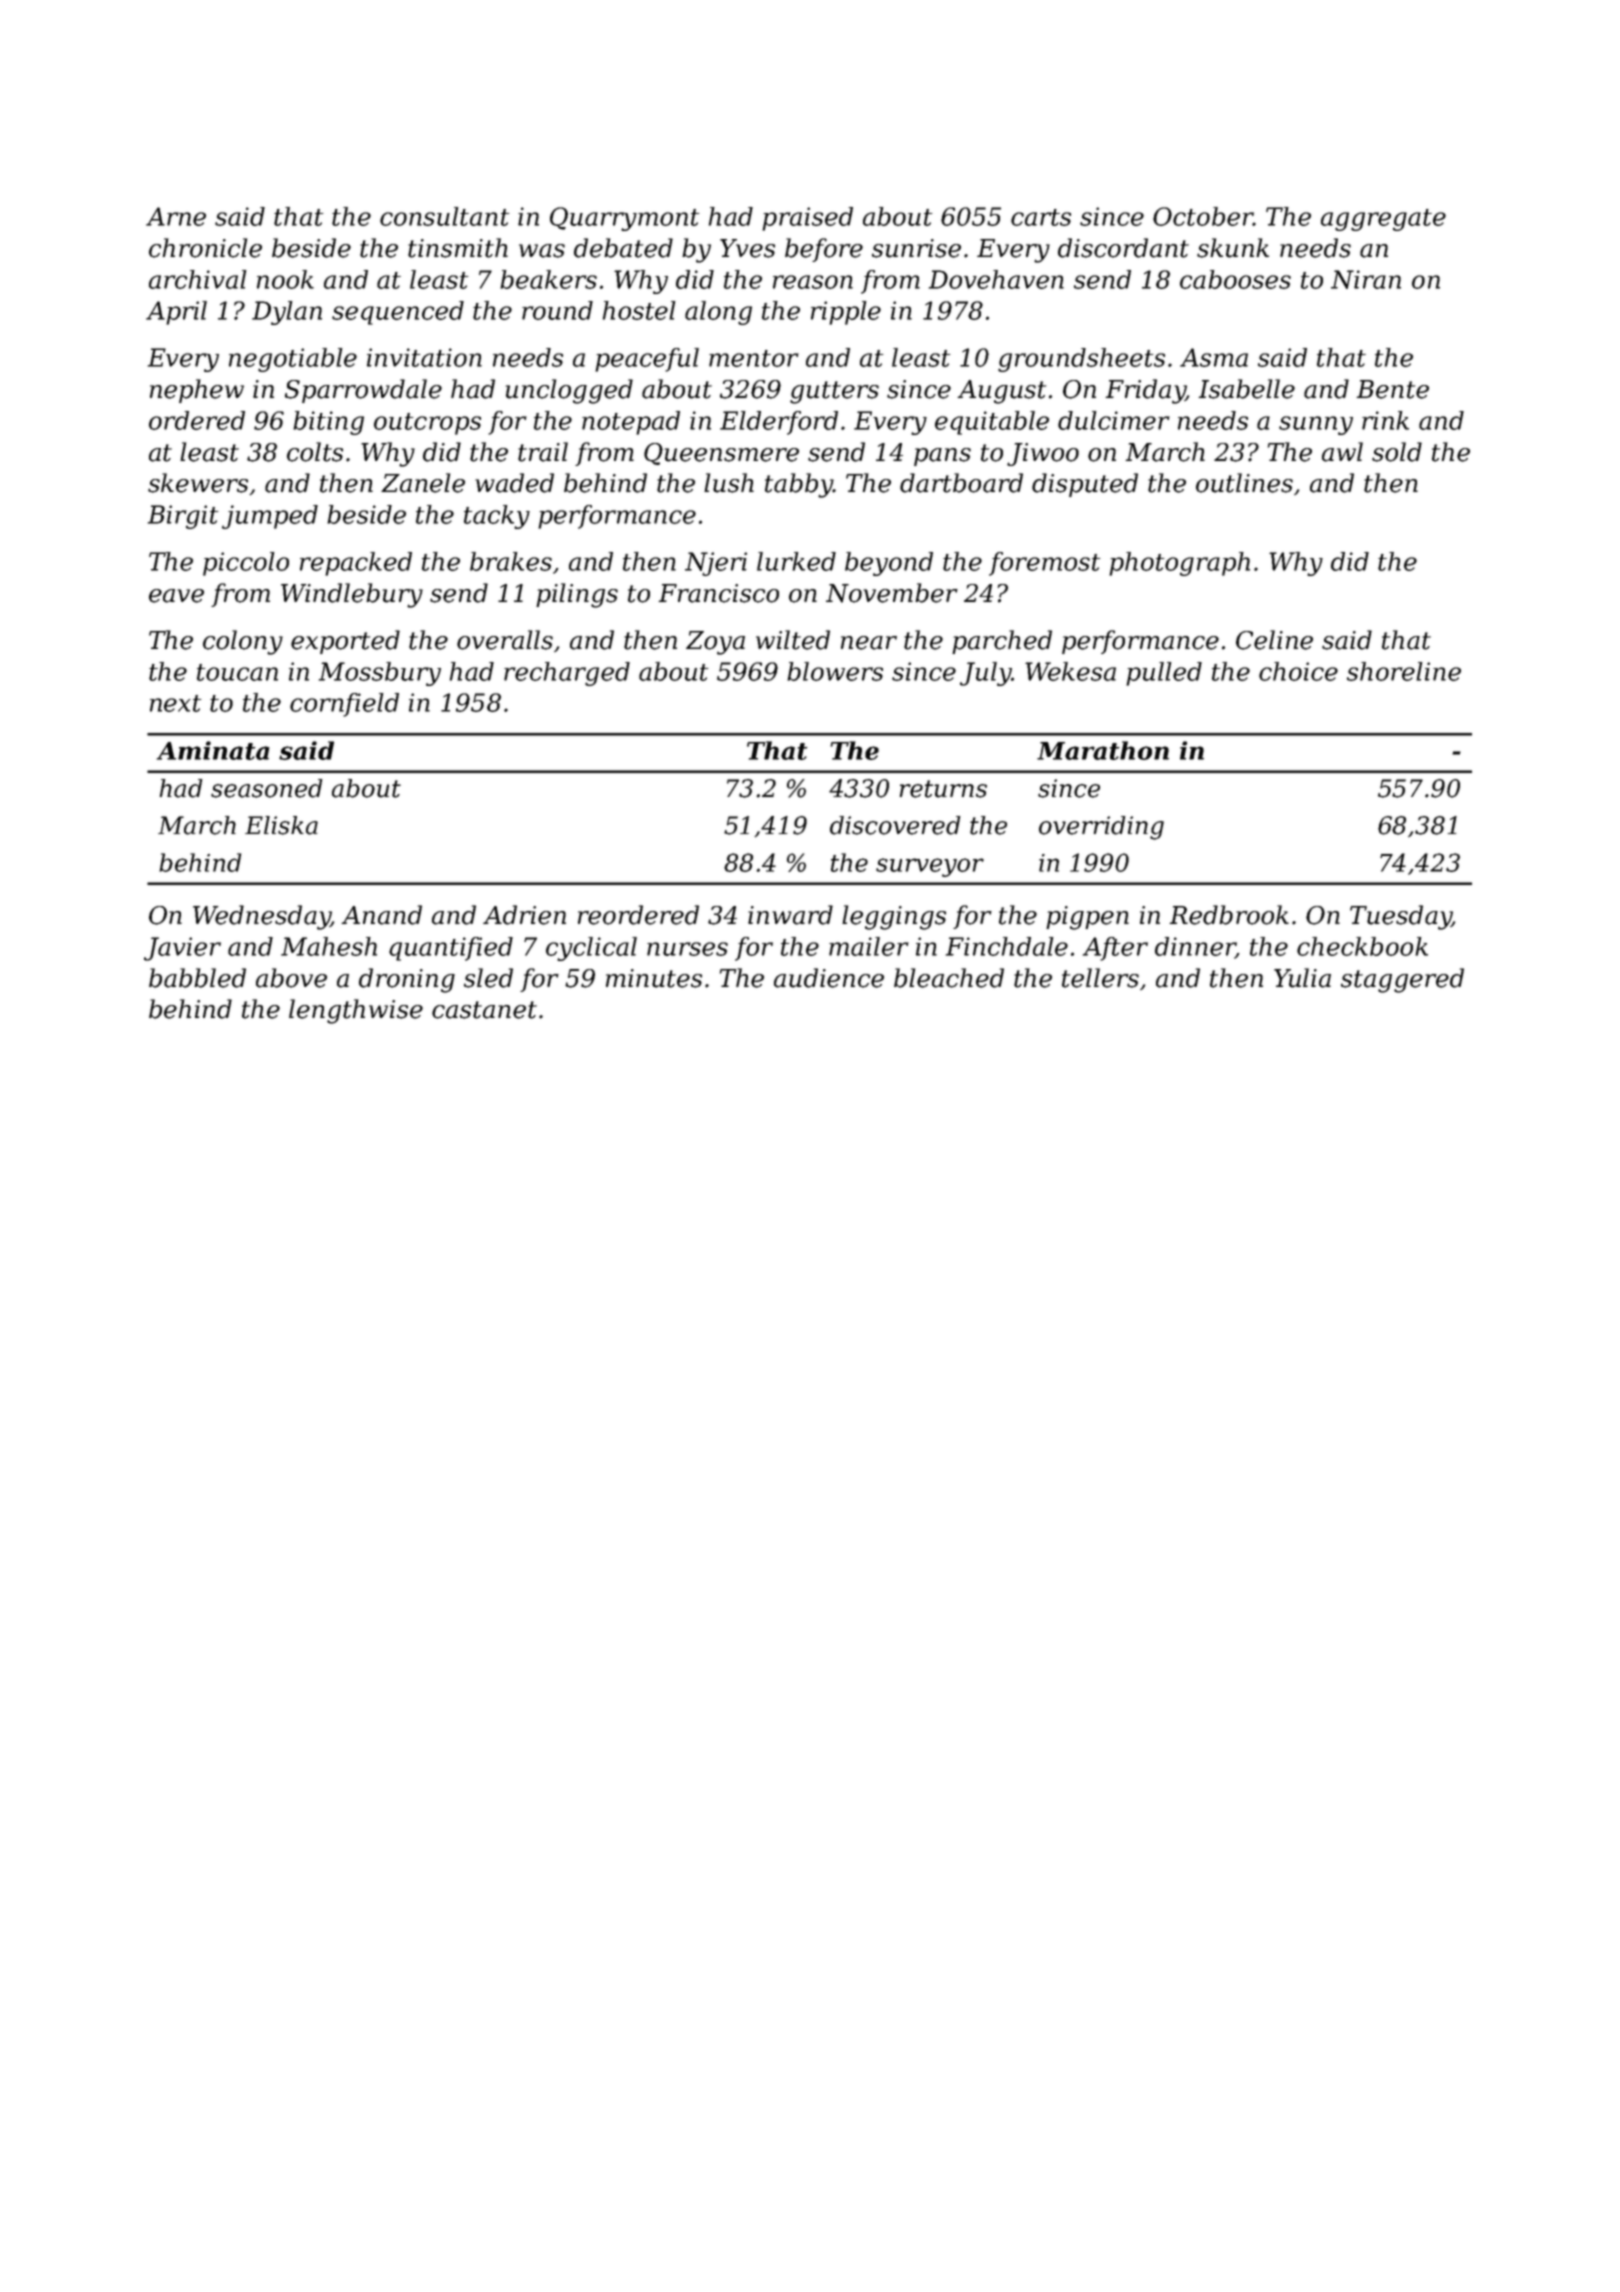 Image resolution: width=1620 pixels, height=2292 pixels. What do you see at coordinates (1397, 452) in the document?
I see `sold` at bounding box center [1397, 452].
